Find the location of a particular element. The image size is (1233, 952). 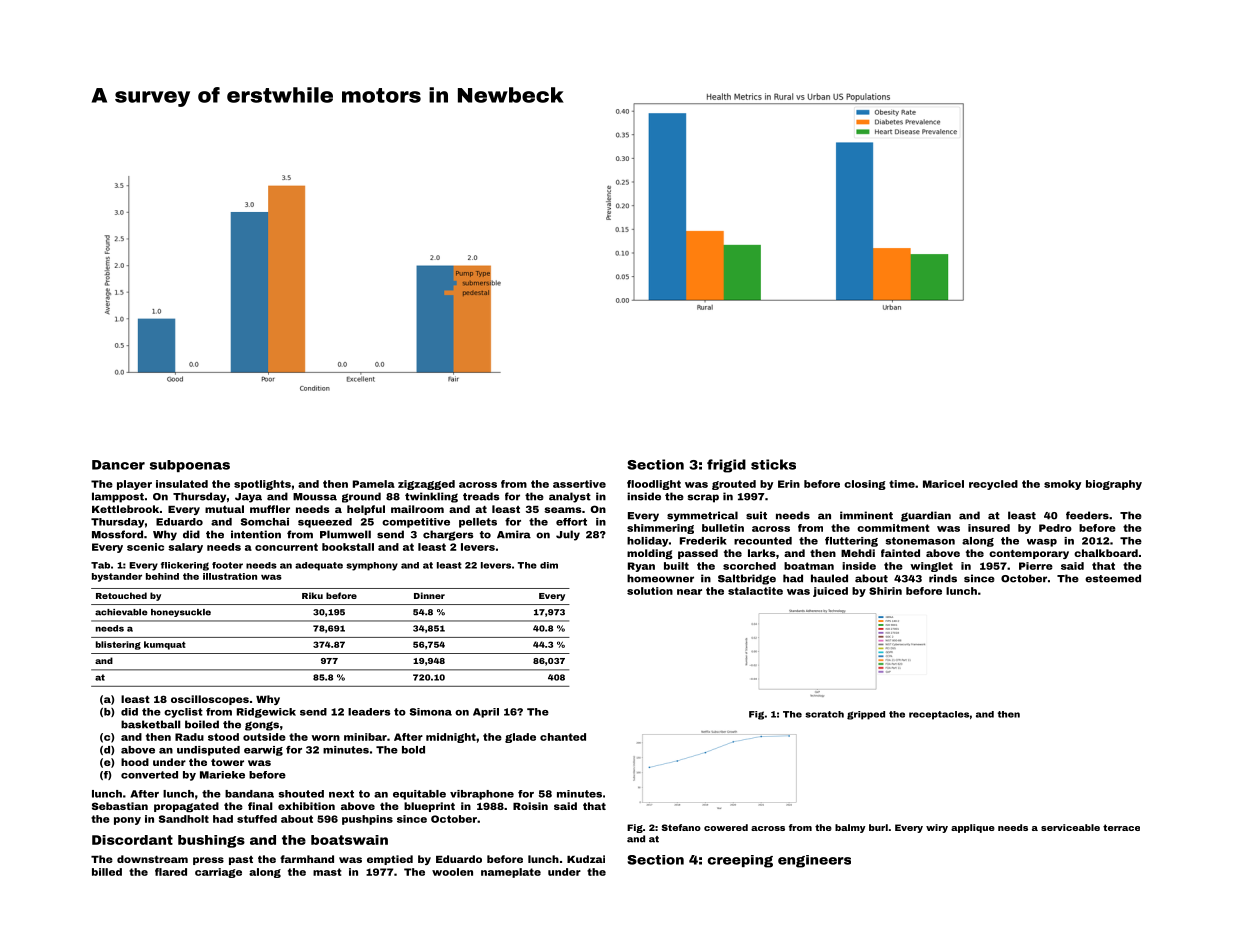

Simona is located at coordinates (431, 712).
